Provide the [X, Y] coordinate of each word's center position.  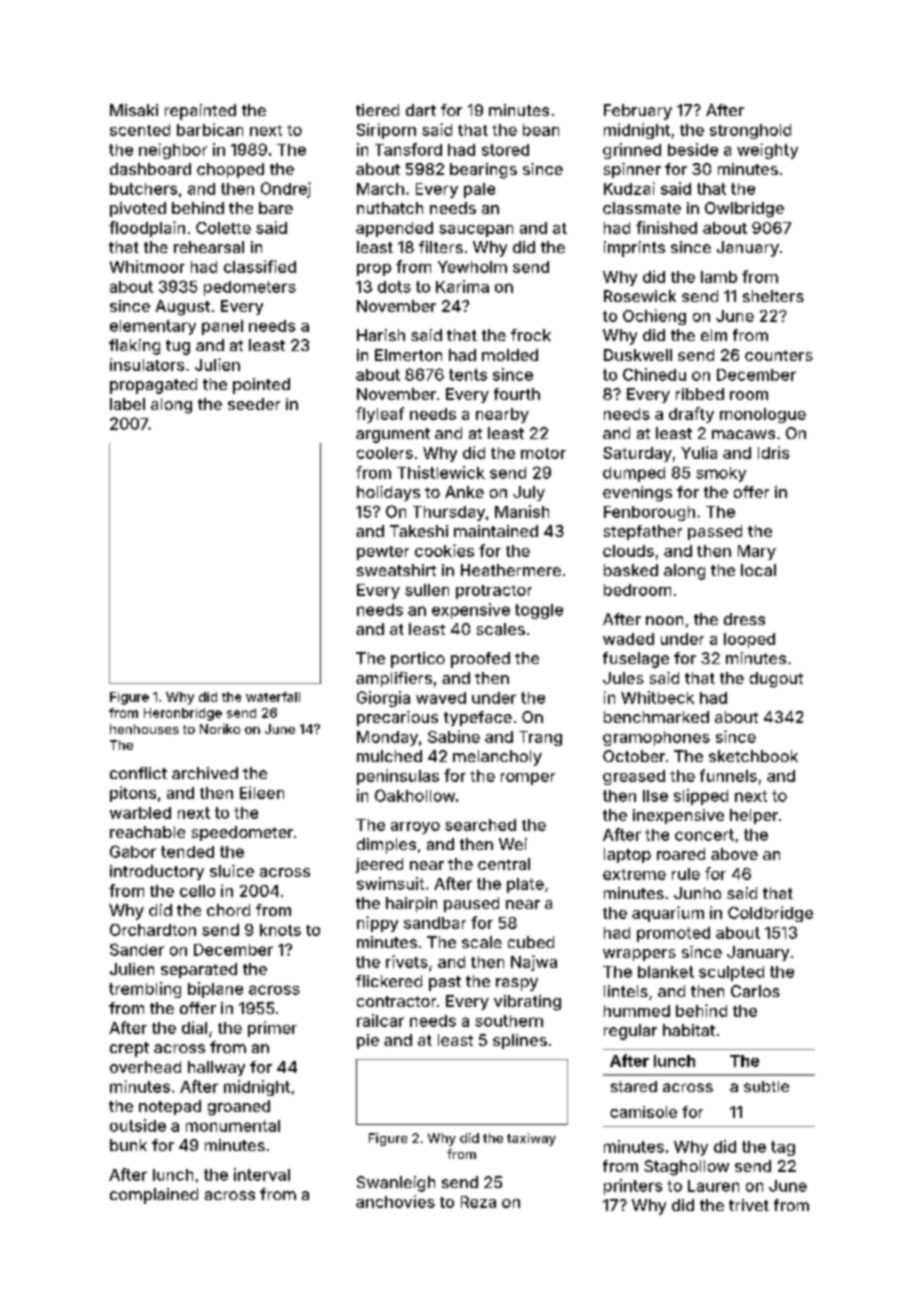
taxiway [531, 1139]
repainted [200, 112]
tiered [377, 110]
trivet [749, 1205]
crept [129, 1049]
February [638, 112]
